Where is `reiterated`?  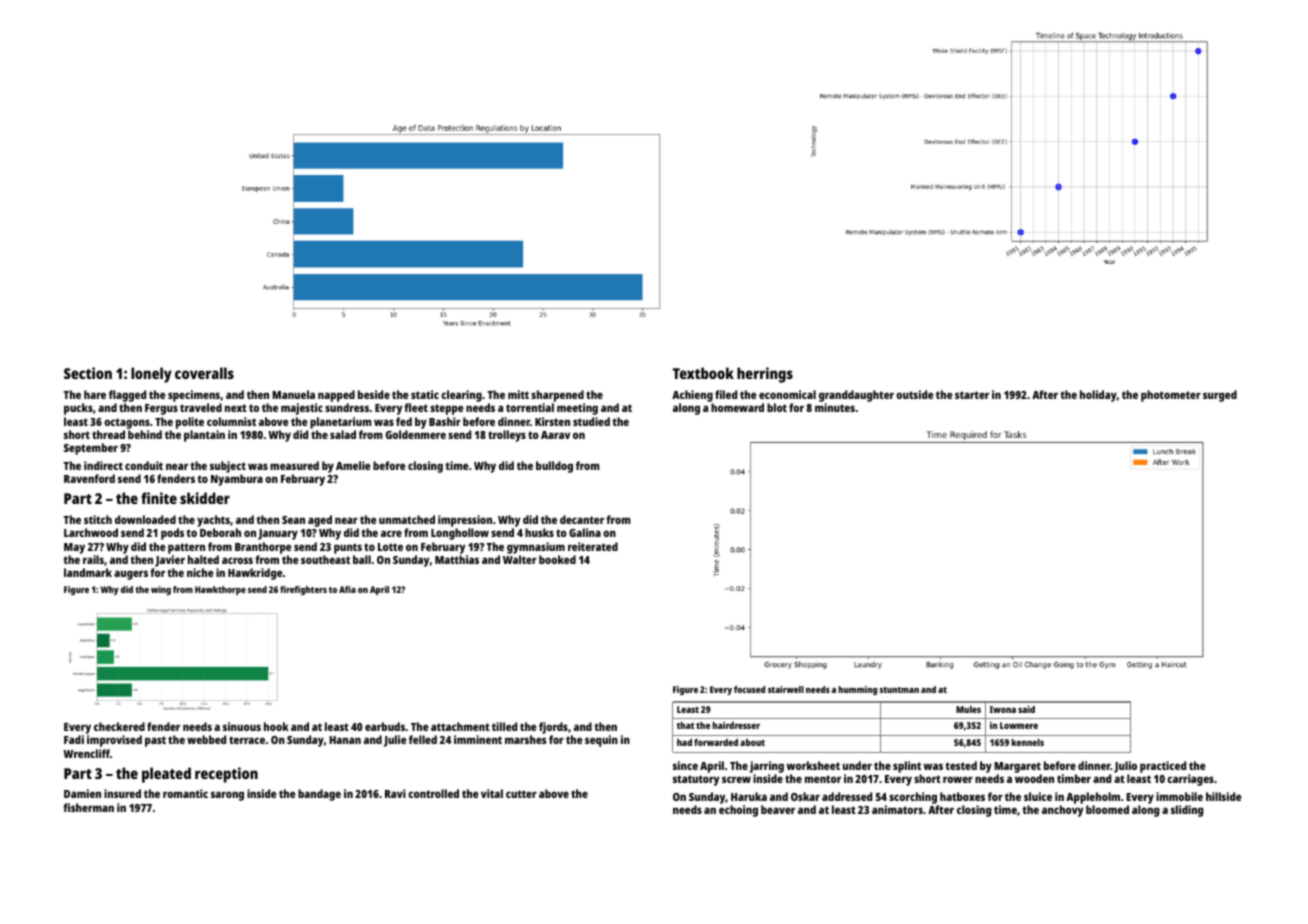 reiterated is located at coordinates (593, 546).
